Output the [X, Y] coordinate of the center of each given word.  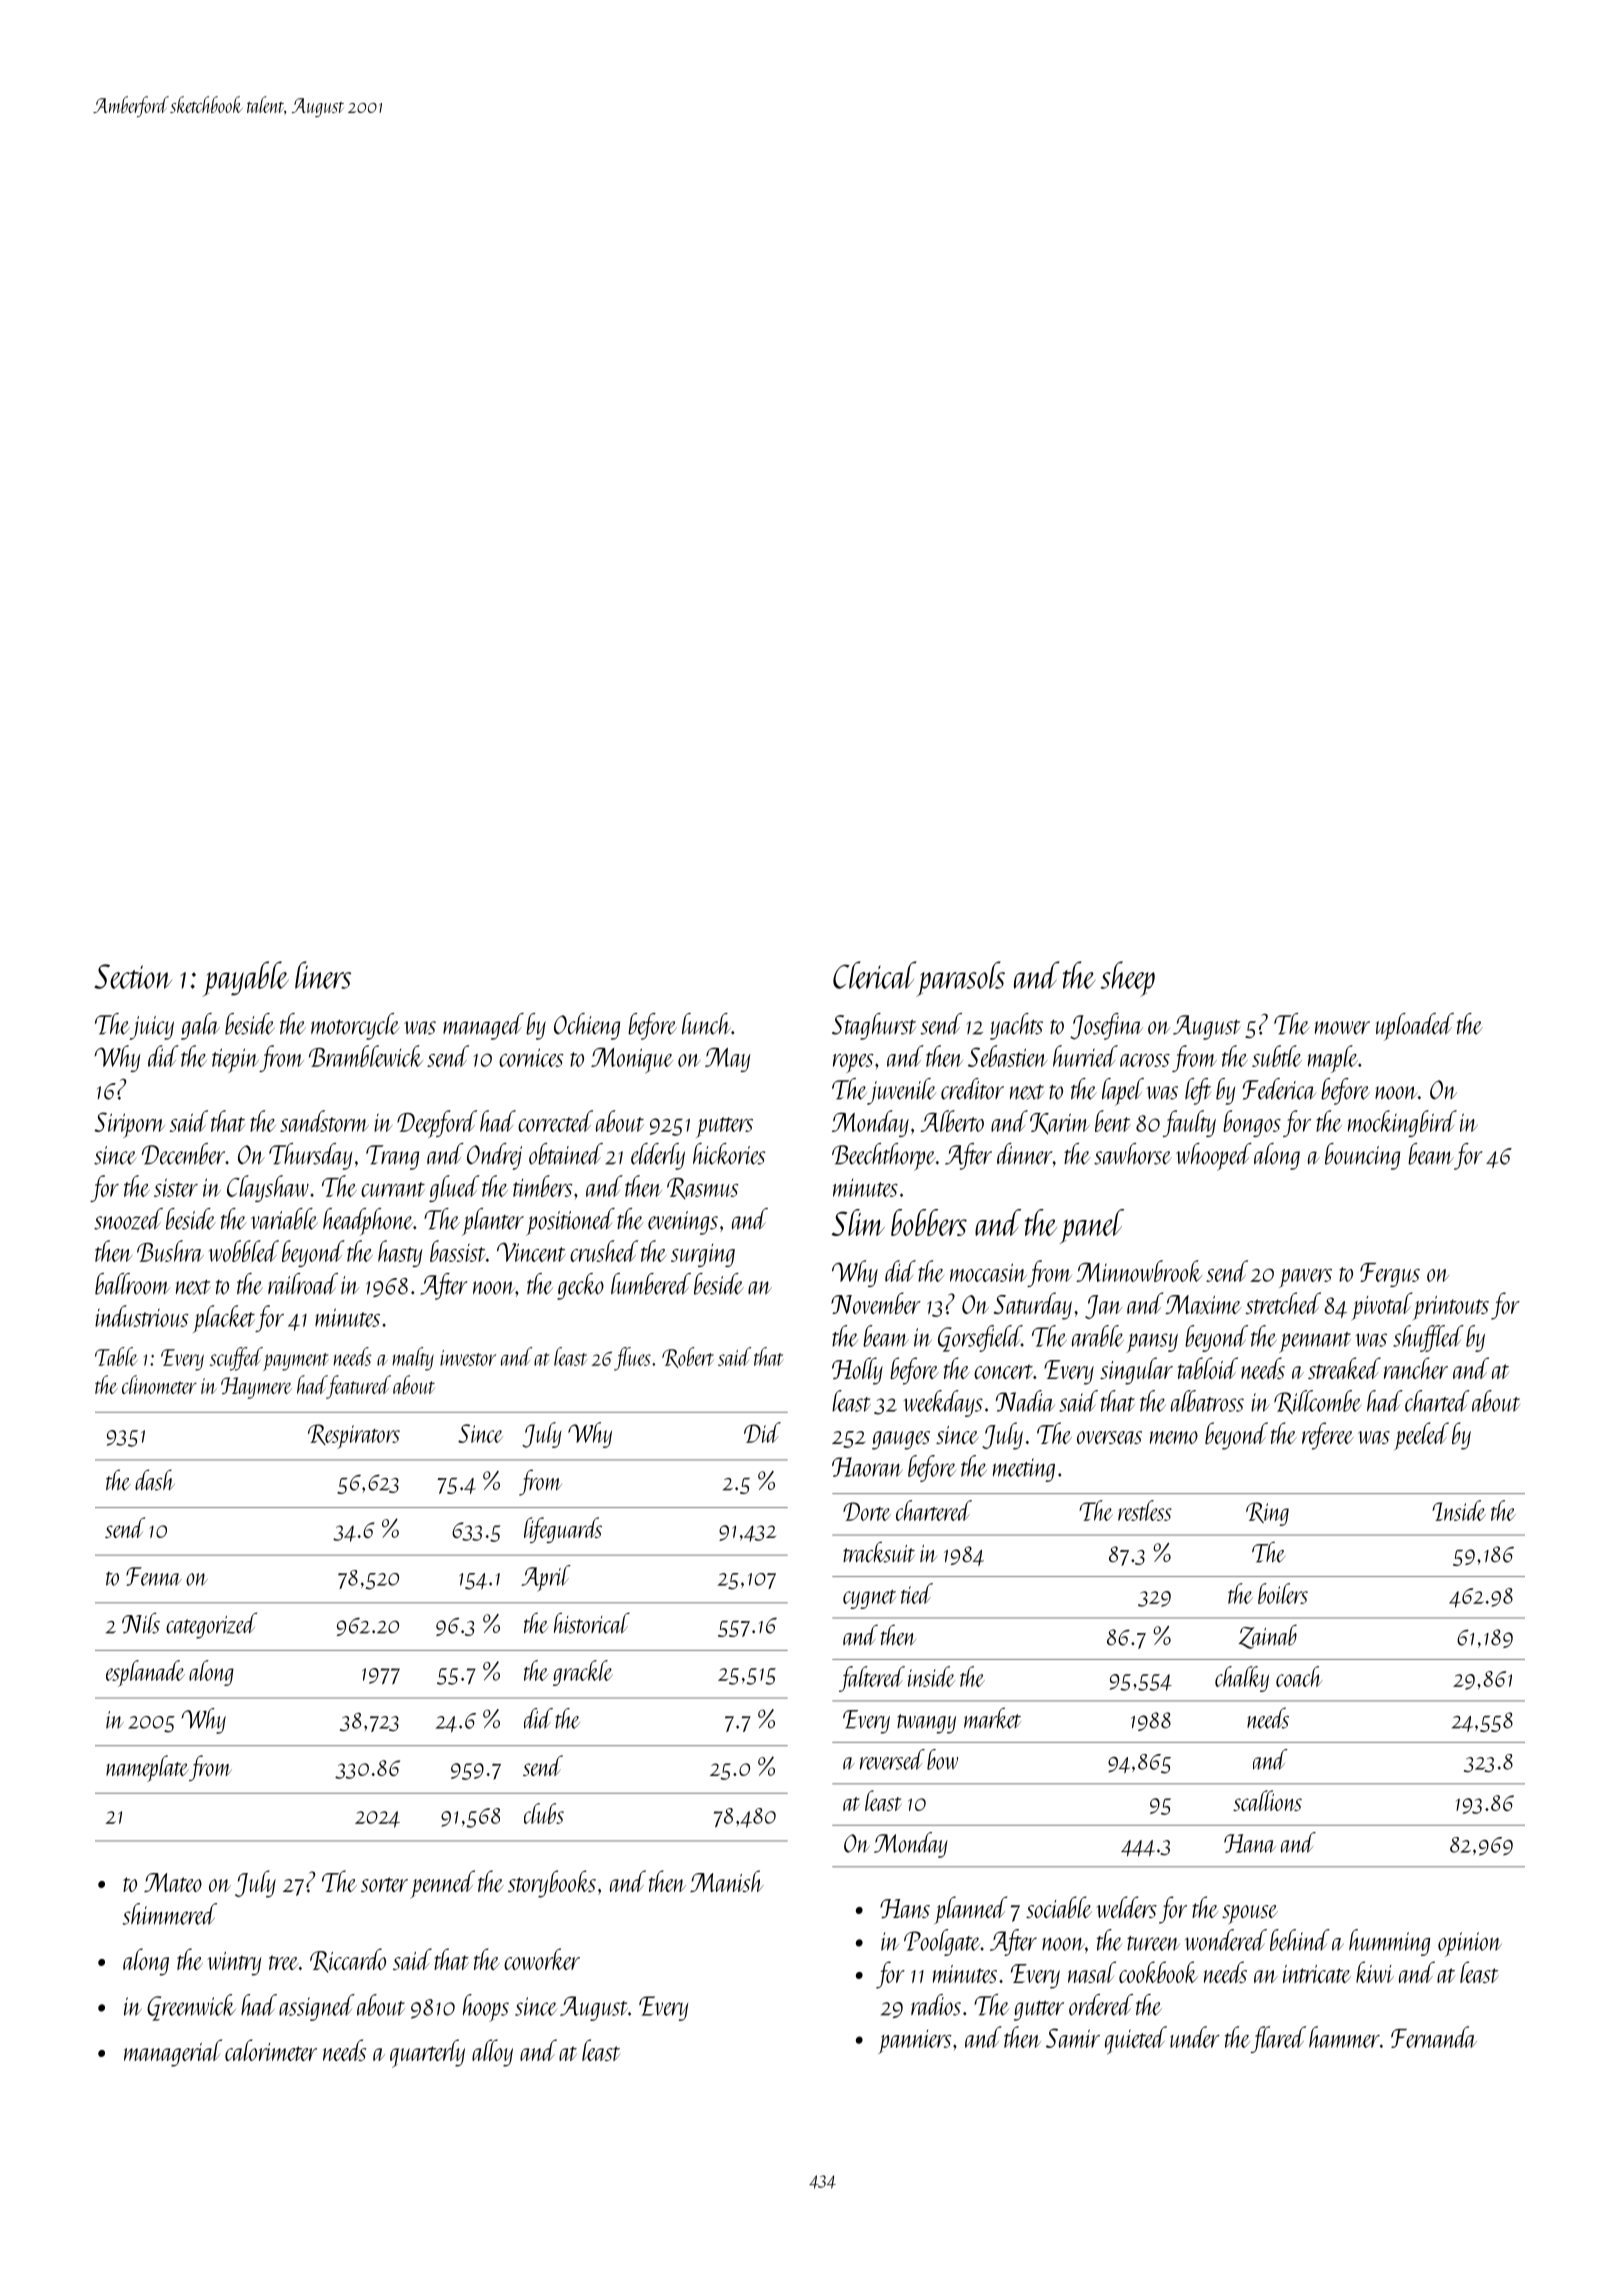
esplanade [145, 1673]
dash [155, 1480]
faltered [872, 1679]
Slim [858, 1222]
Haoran [867, 1467]
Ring [1267, 1514]
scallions [1267, 1800]
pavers [1305, 1278]
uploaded [1415, 1027]
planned [971, 1910]
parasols [960, 979]
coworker [542, 1959]
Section [133, 976]
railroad [303, 1284]
